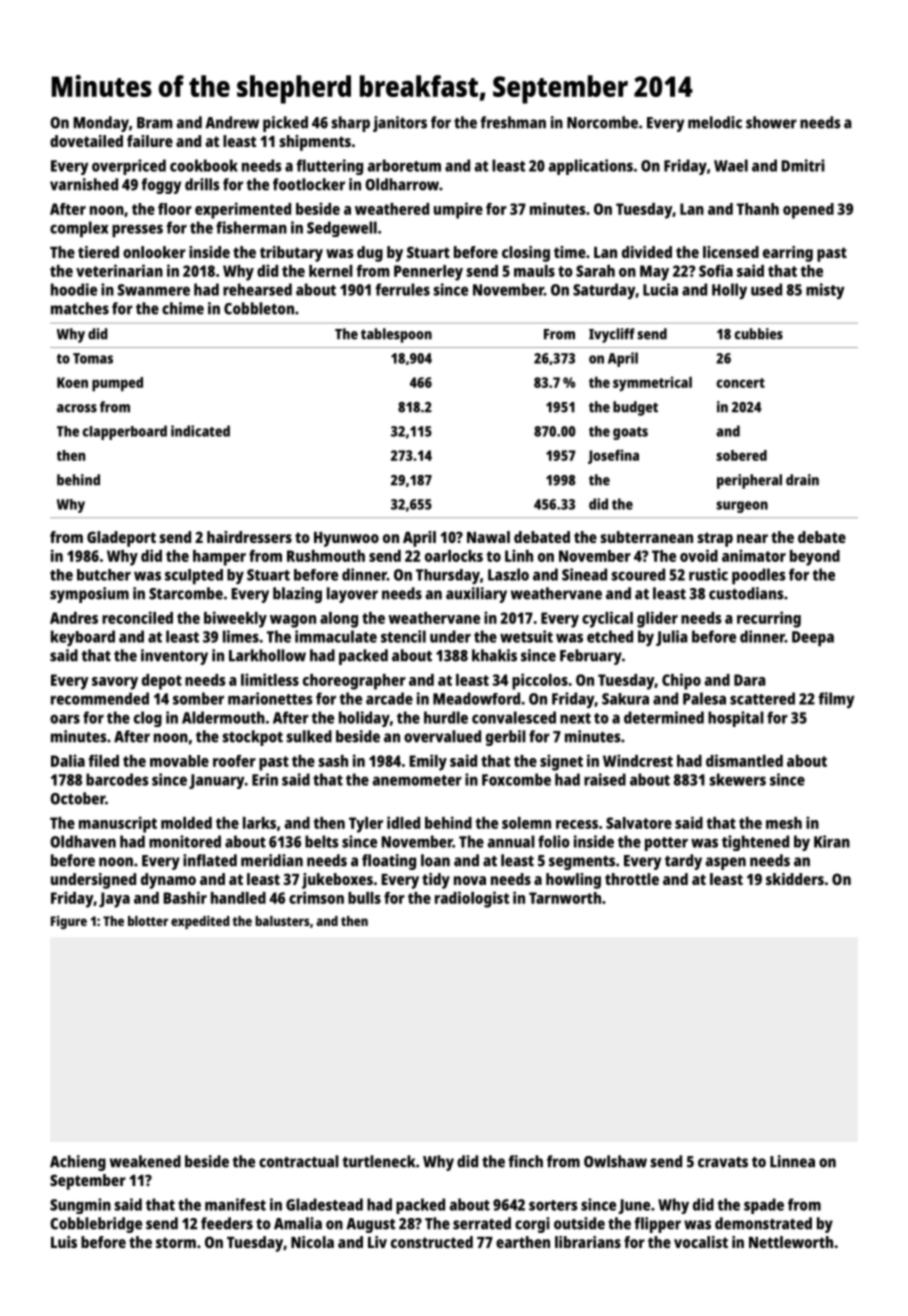 The height and width of the page is (1316, 908). I want to click on oars, so click(65, 719).
